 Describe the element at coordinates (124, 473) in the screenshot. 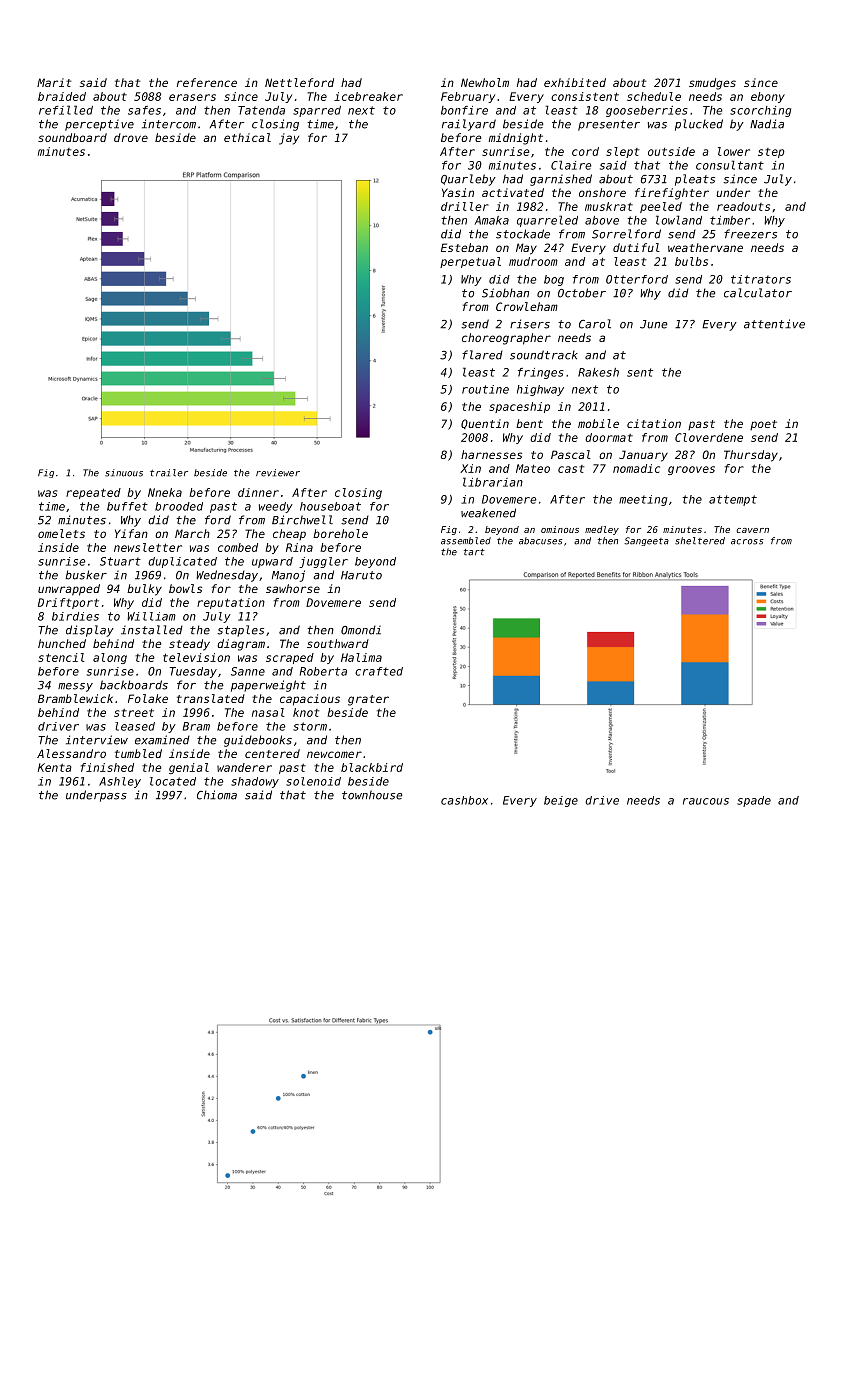

I see `sinuous` at that location.
